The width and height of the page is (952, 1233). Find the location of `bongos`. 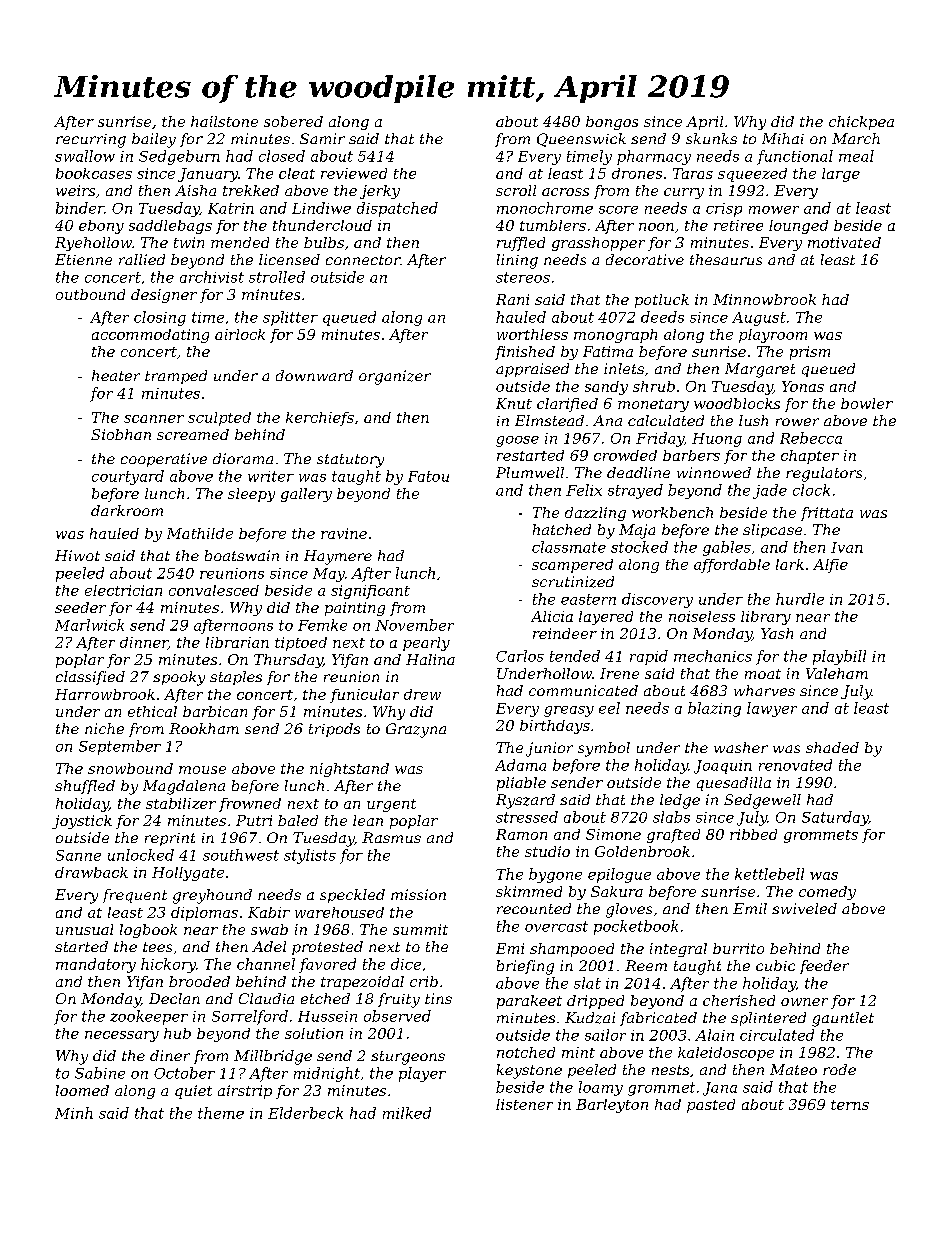

bongos is located at coordinates (612, 123).
